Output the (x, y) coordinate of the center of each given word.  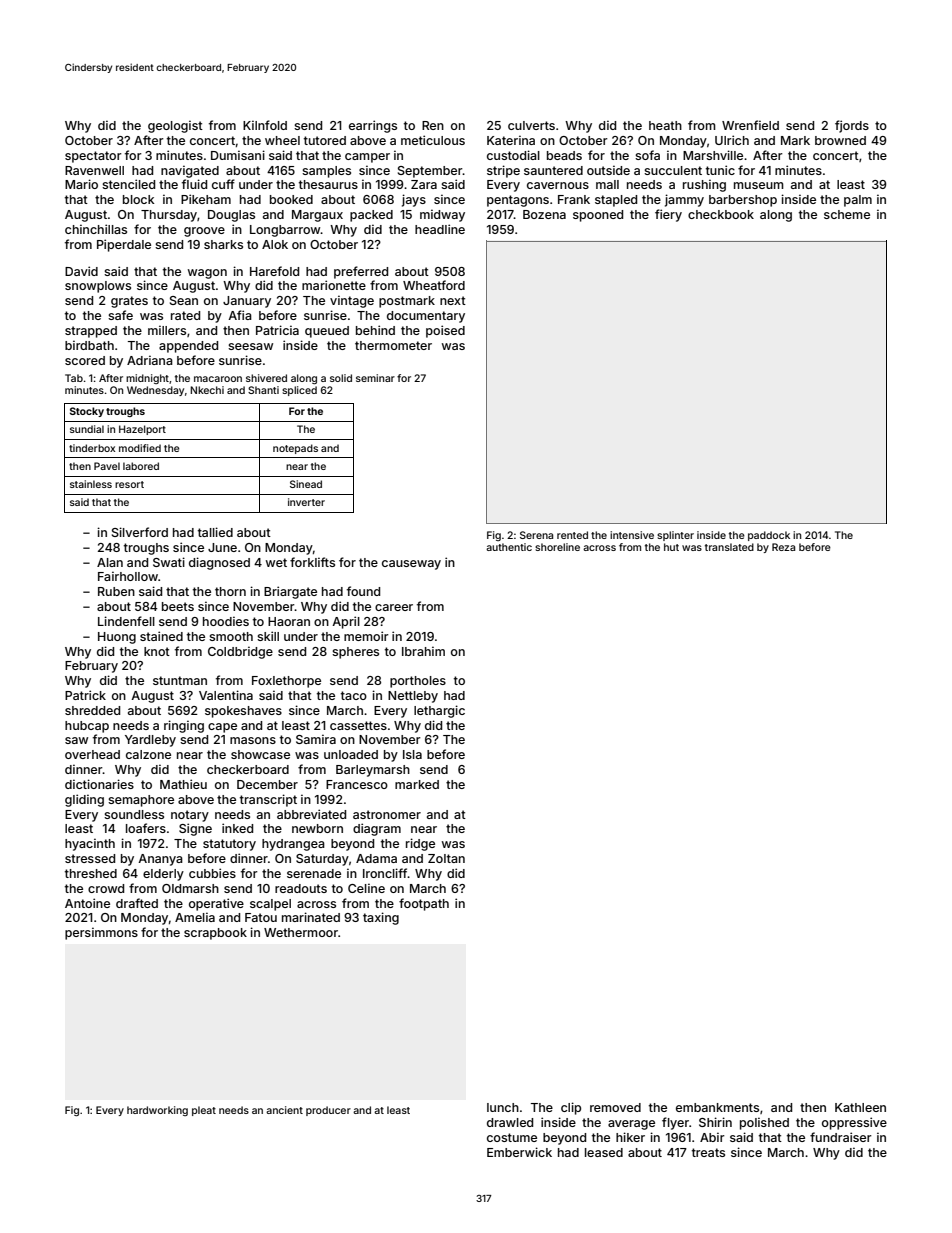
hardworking (157, 1111)
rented (572, 535)
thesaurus (328, 184)
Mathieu (183, 784)
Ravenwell (94, 170)
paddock (769, 536)
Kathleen (860, 1107)
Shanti (263, 390)
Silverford (140, 532)
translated (729, 547)
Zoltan (446, 858)
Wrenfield (750, 125)
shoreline (557, 547)
